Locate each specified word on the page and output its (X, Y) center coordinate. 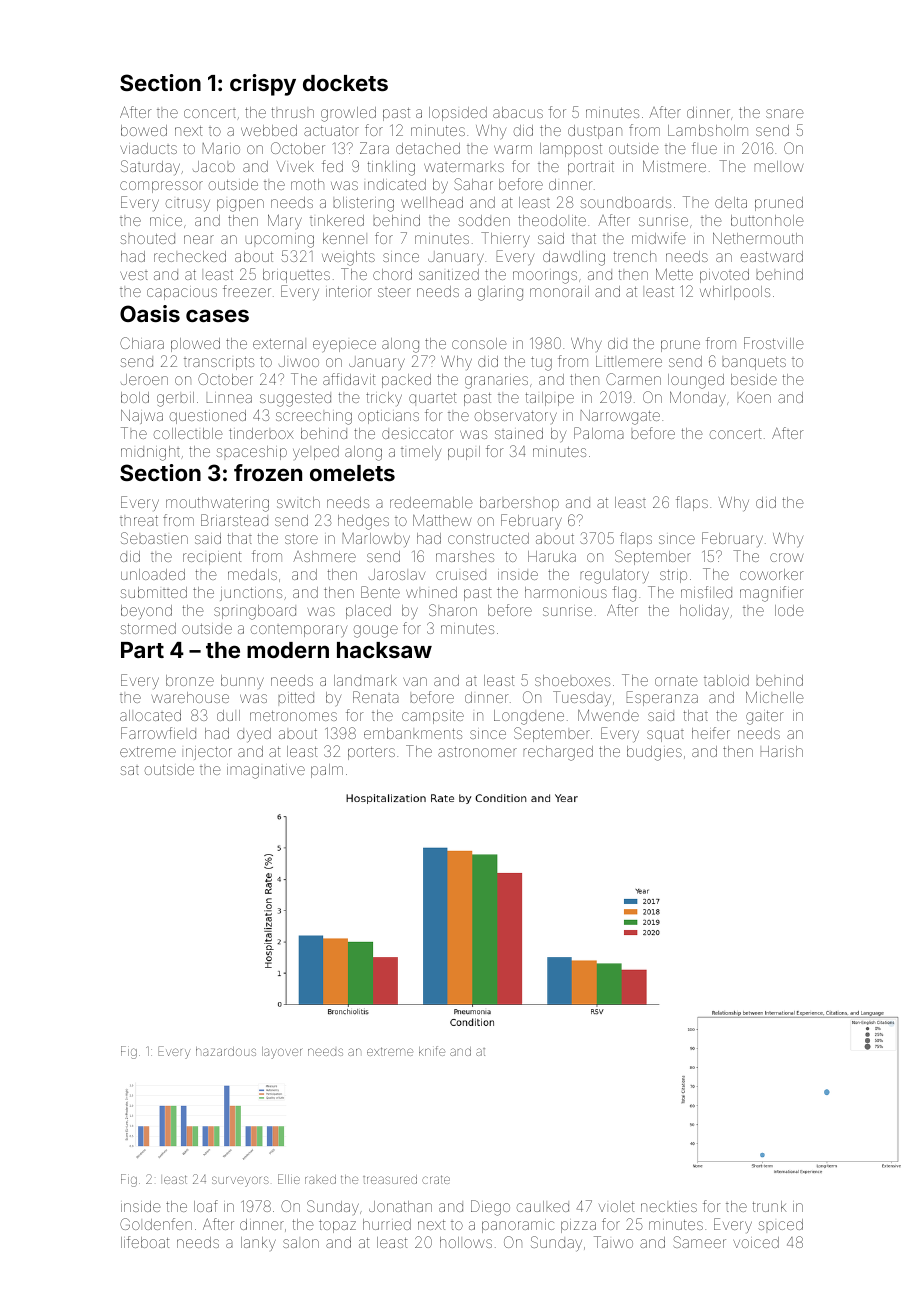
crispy (263, 85)
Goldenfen (156, 1224)
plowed (195, 345)
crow (786, 557)
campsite (433, 717)
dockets (345, 83)
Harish (782, 751)
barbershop (519, 504)
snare (784, 113)
